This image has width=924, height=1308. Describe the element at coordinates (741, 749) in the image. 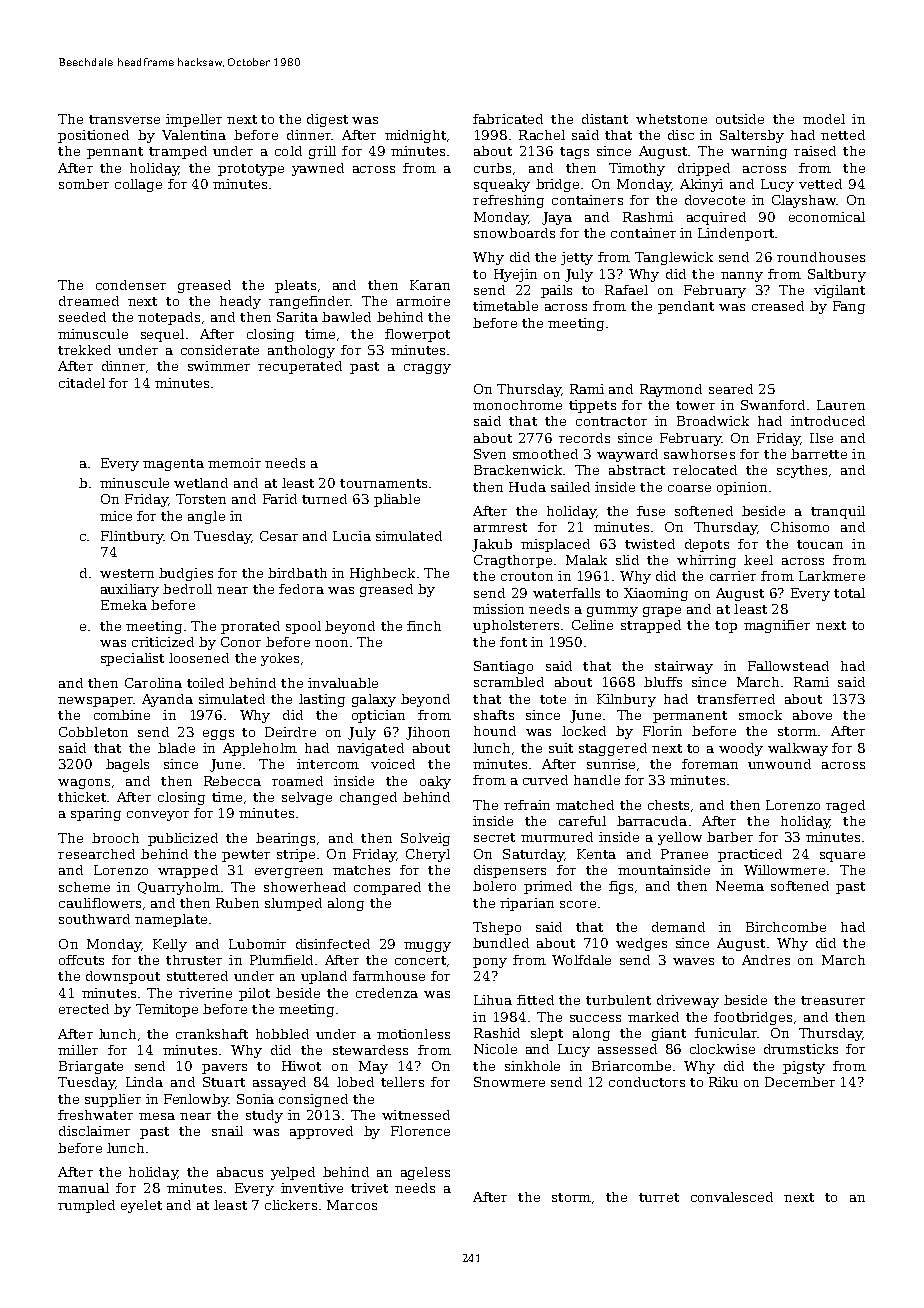

I see `woody` at that location.
